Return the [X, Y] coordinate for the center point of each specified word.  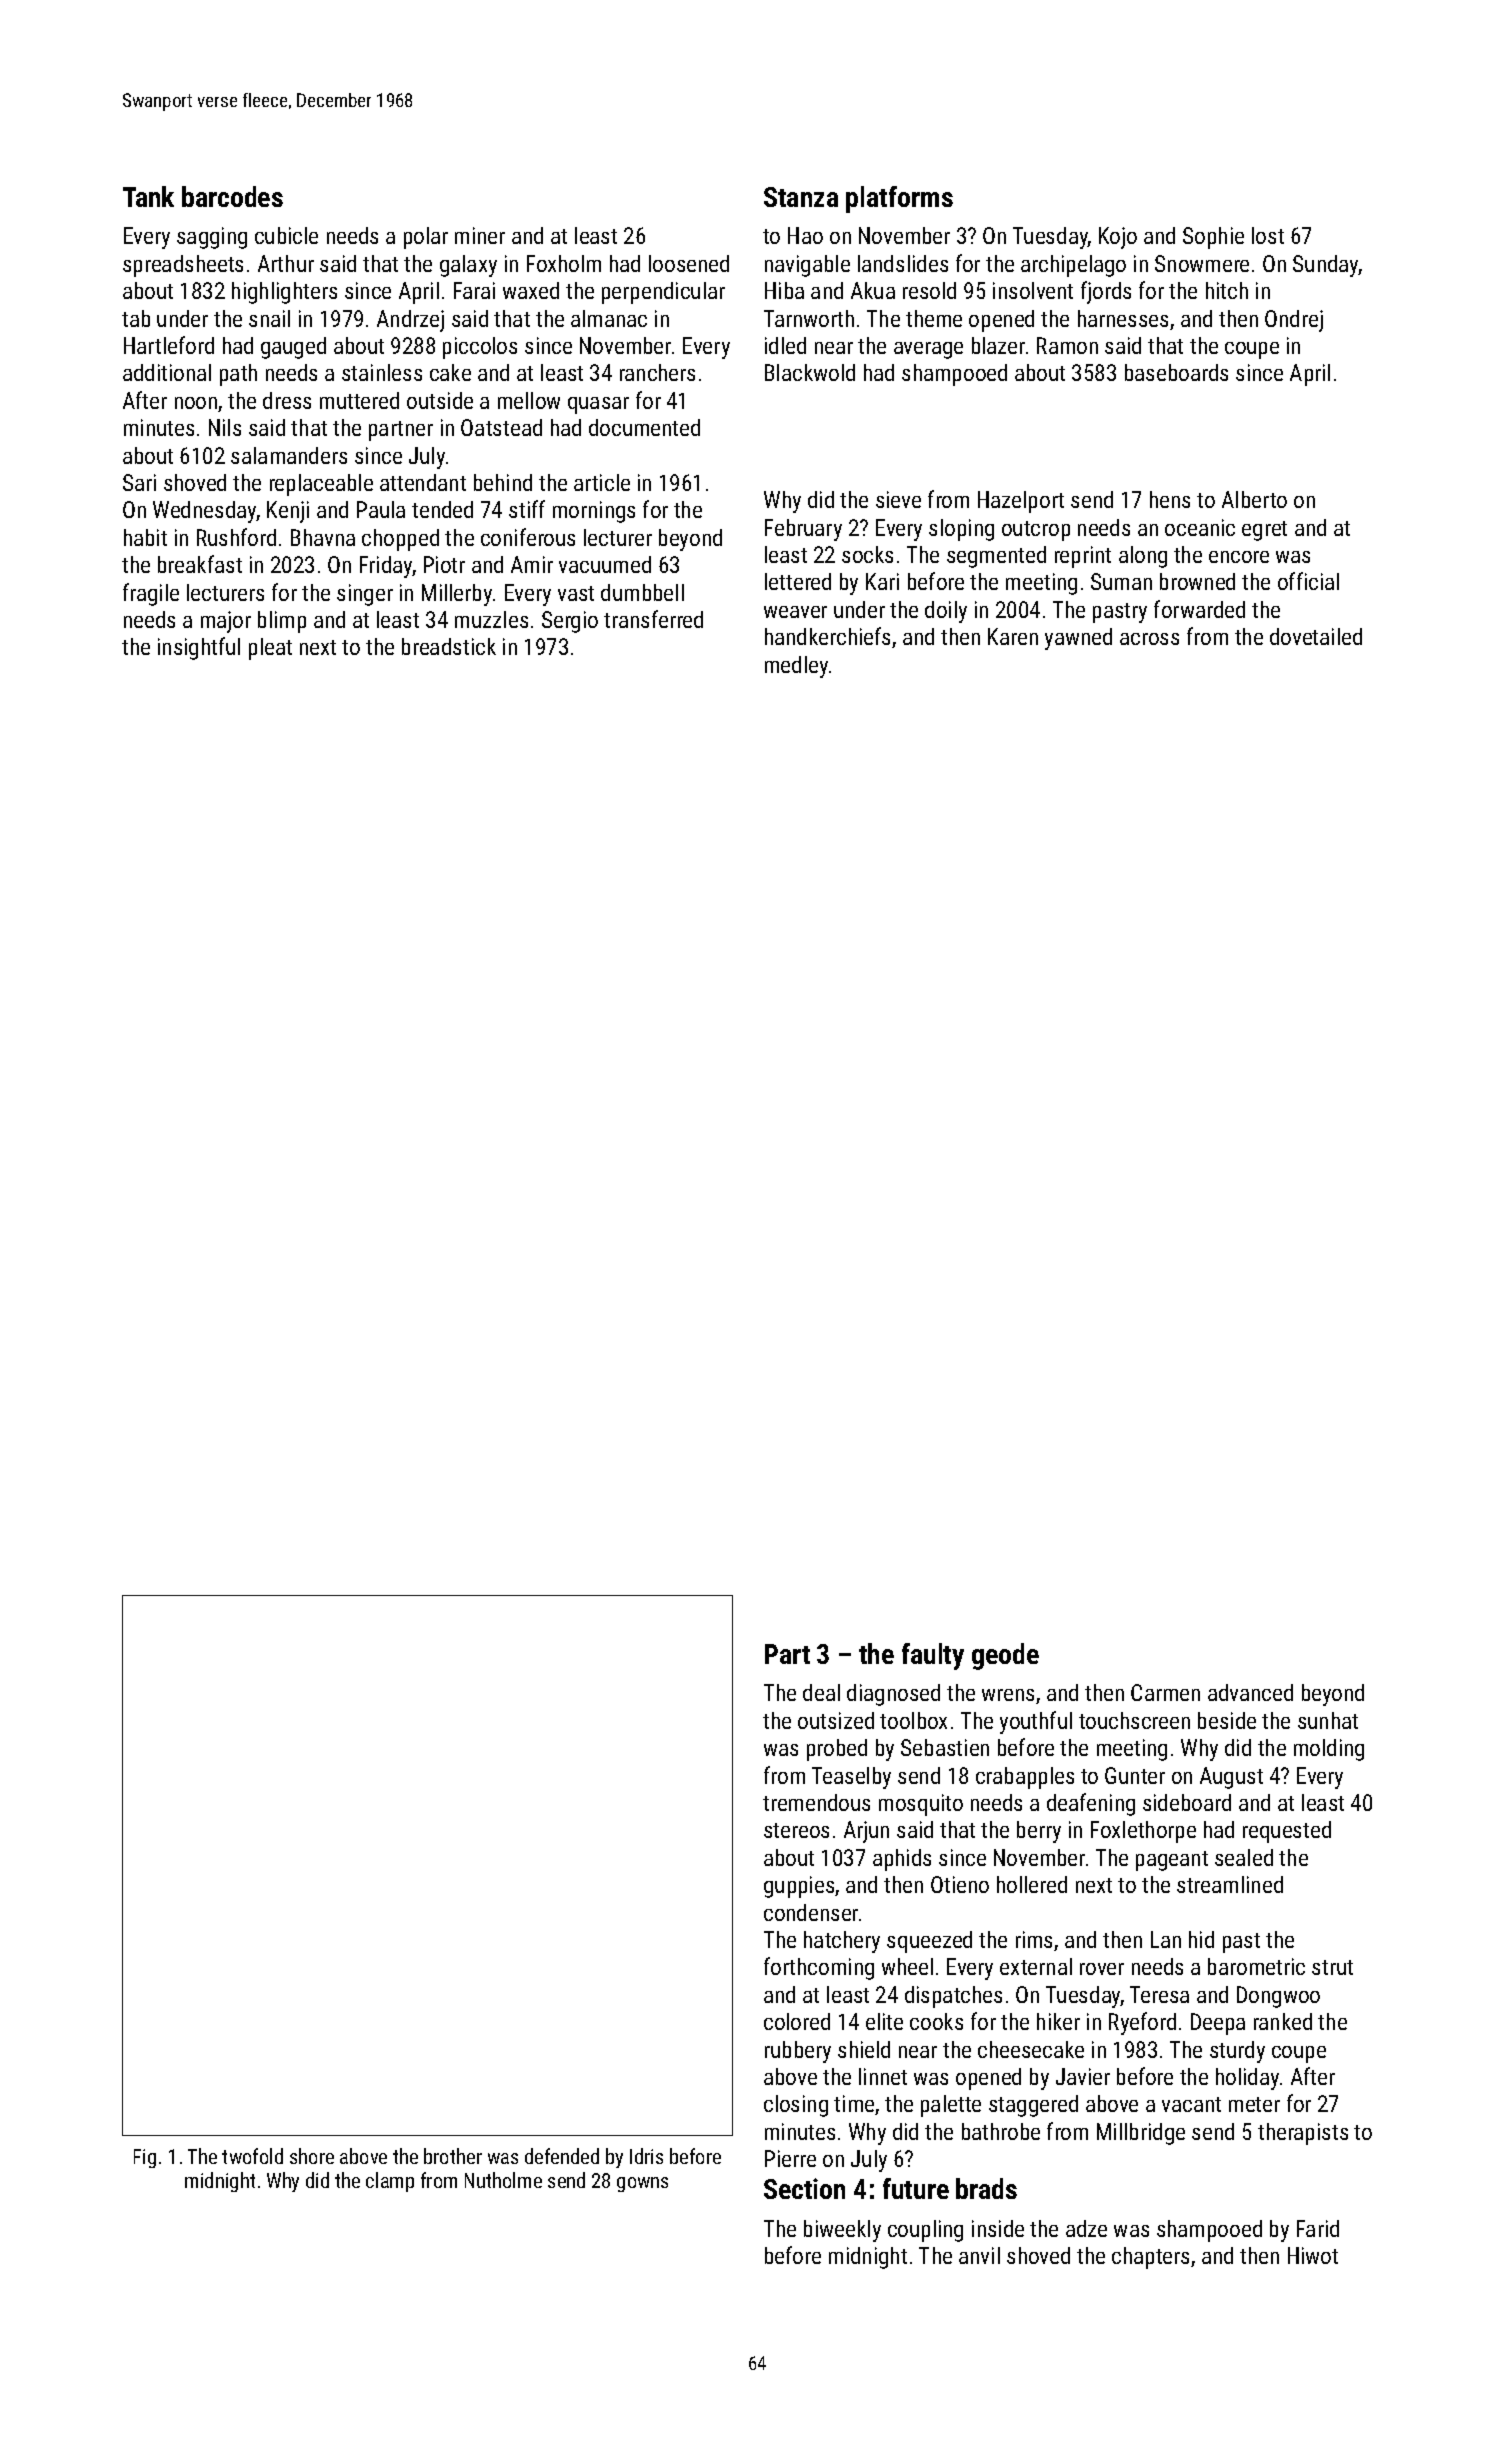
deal [821, 1692]
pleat [270, 649]
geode [1005, 1656]
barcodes [232, 196]
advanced [1250, 1692]
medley [796, 667]
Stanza [801, 197]
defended [562, 2156]
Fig [145, 2158]
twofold [252, 2156]
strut [1332, 1967]
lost [1268, 235]
